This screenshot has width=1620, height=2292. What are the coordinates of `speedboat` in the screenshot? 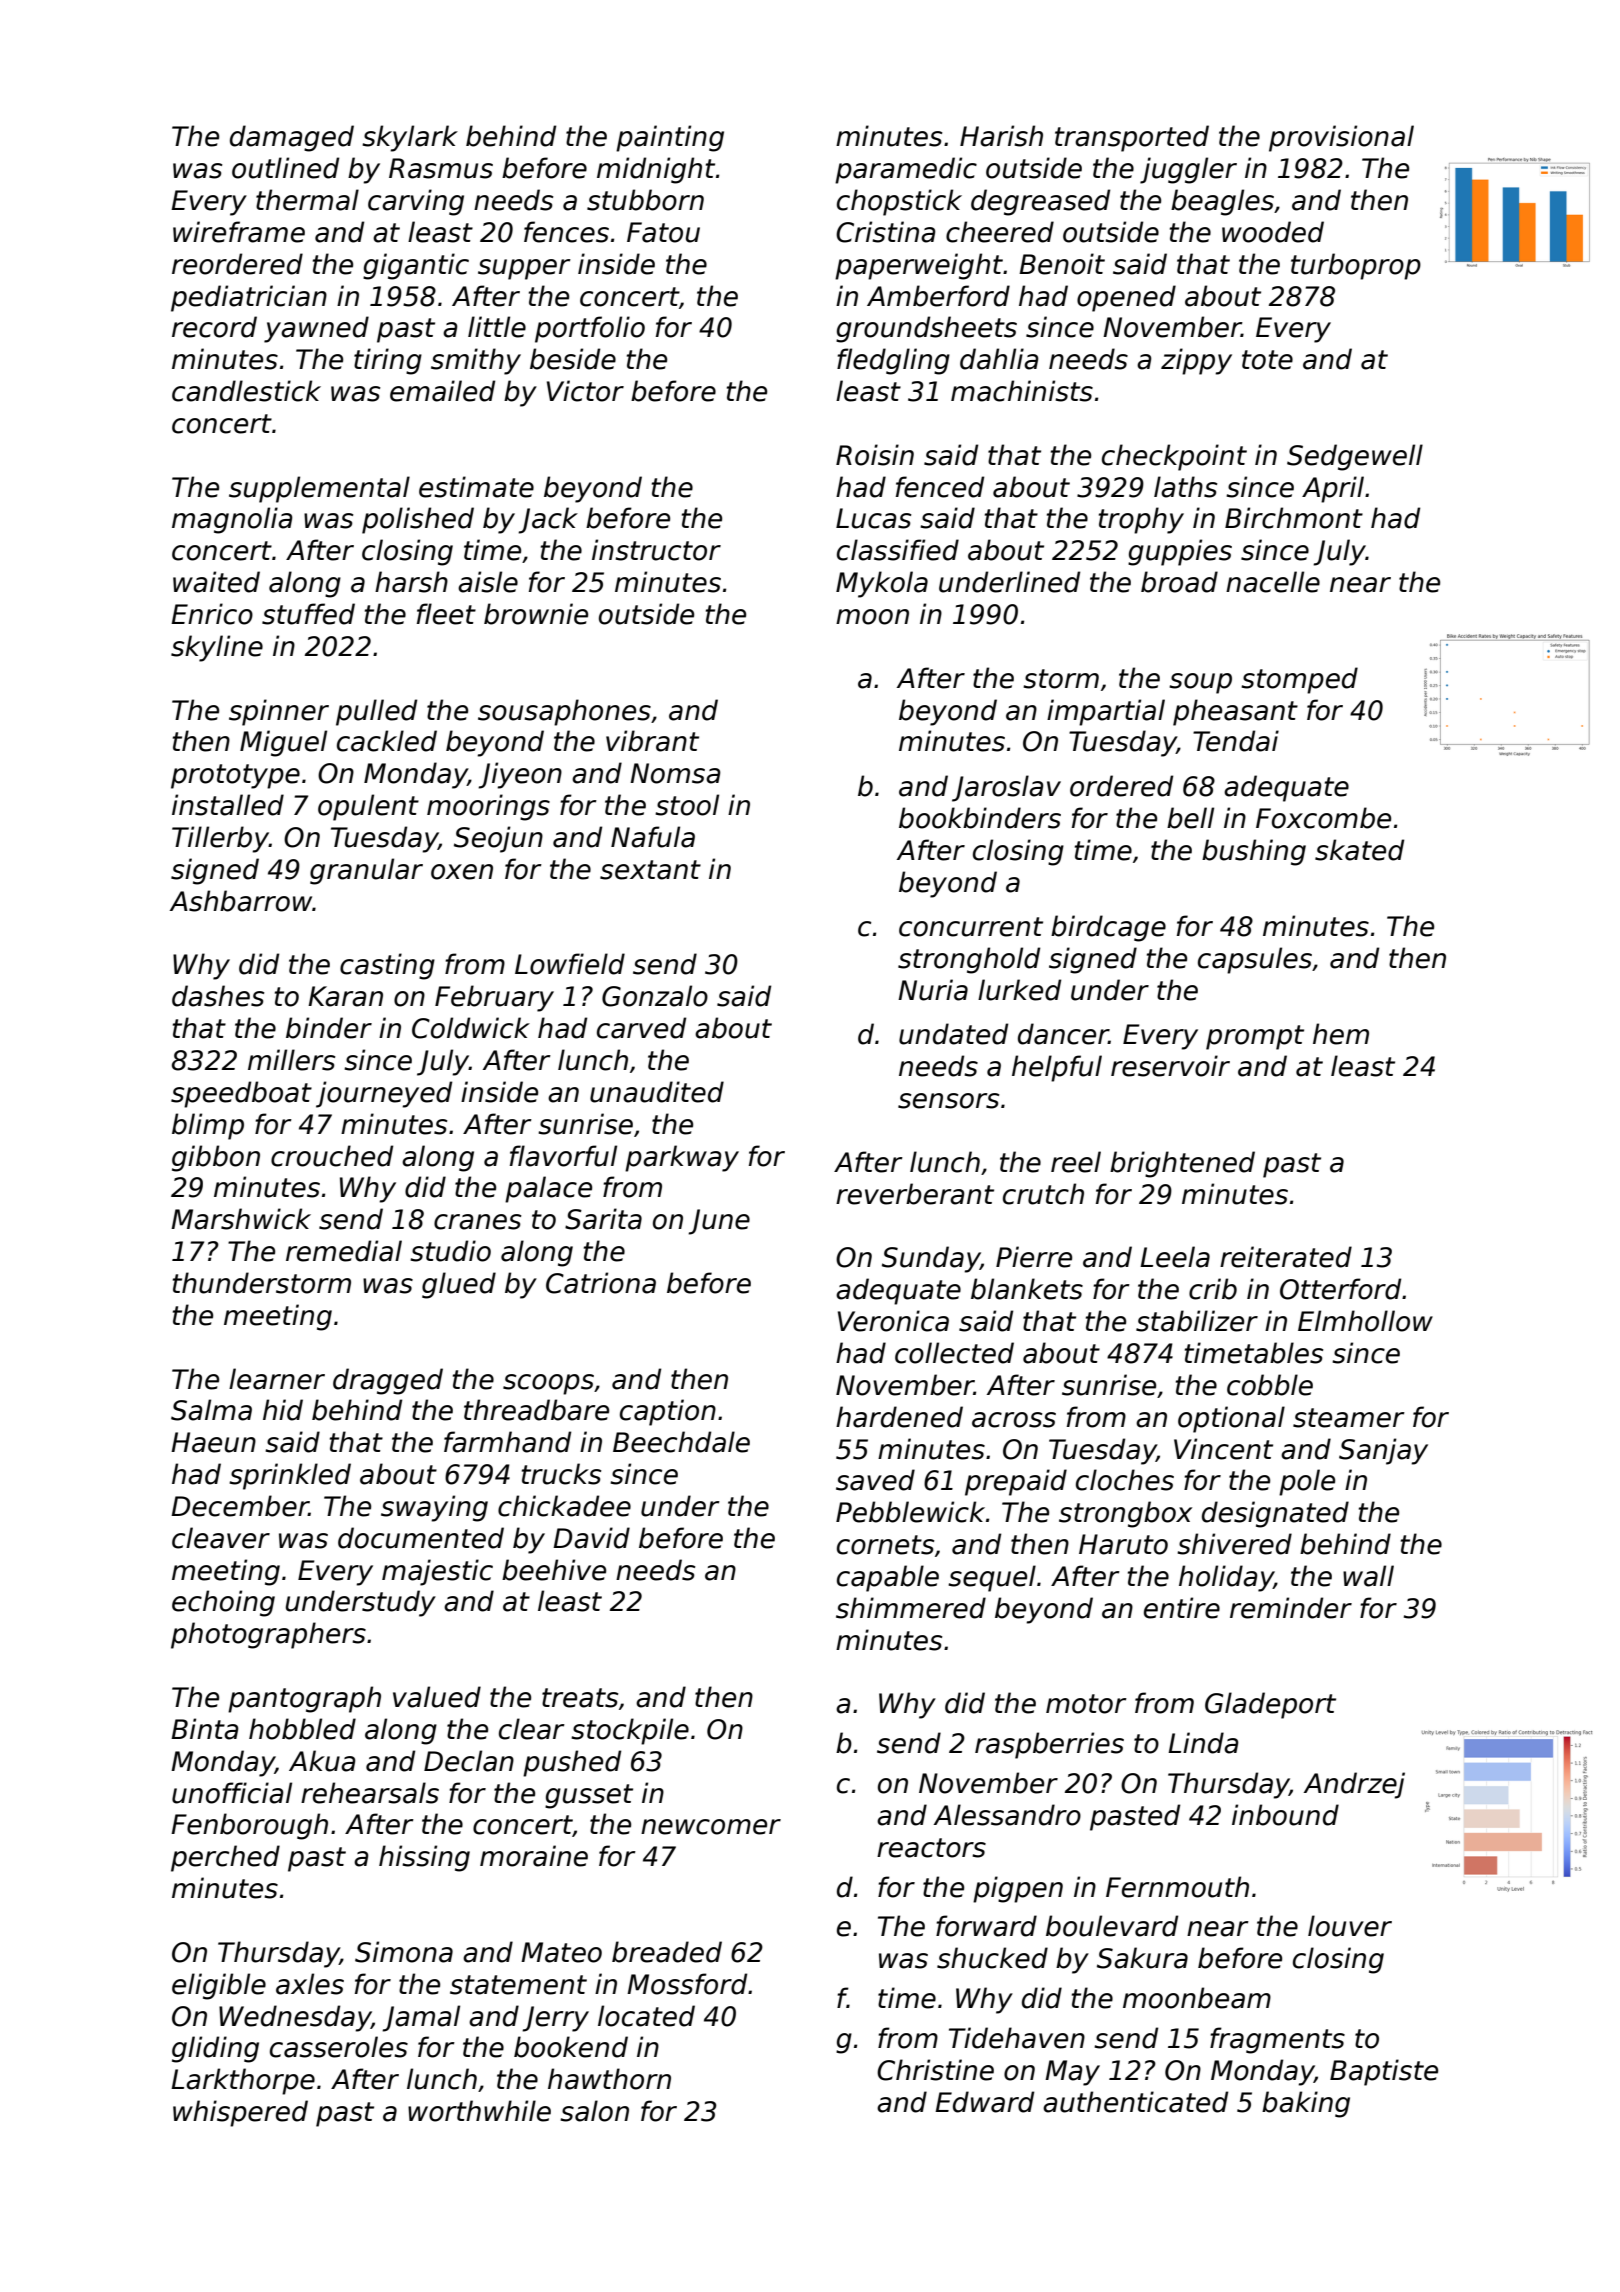 It's located at (241, 1094).
